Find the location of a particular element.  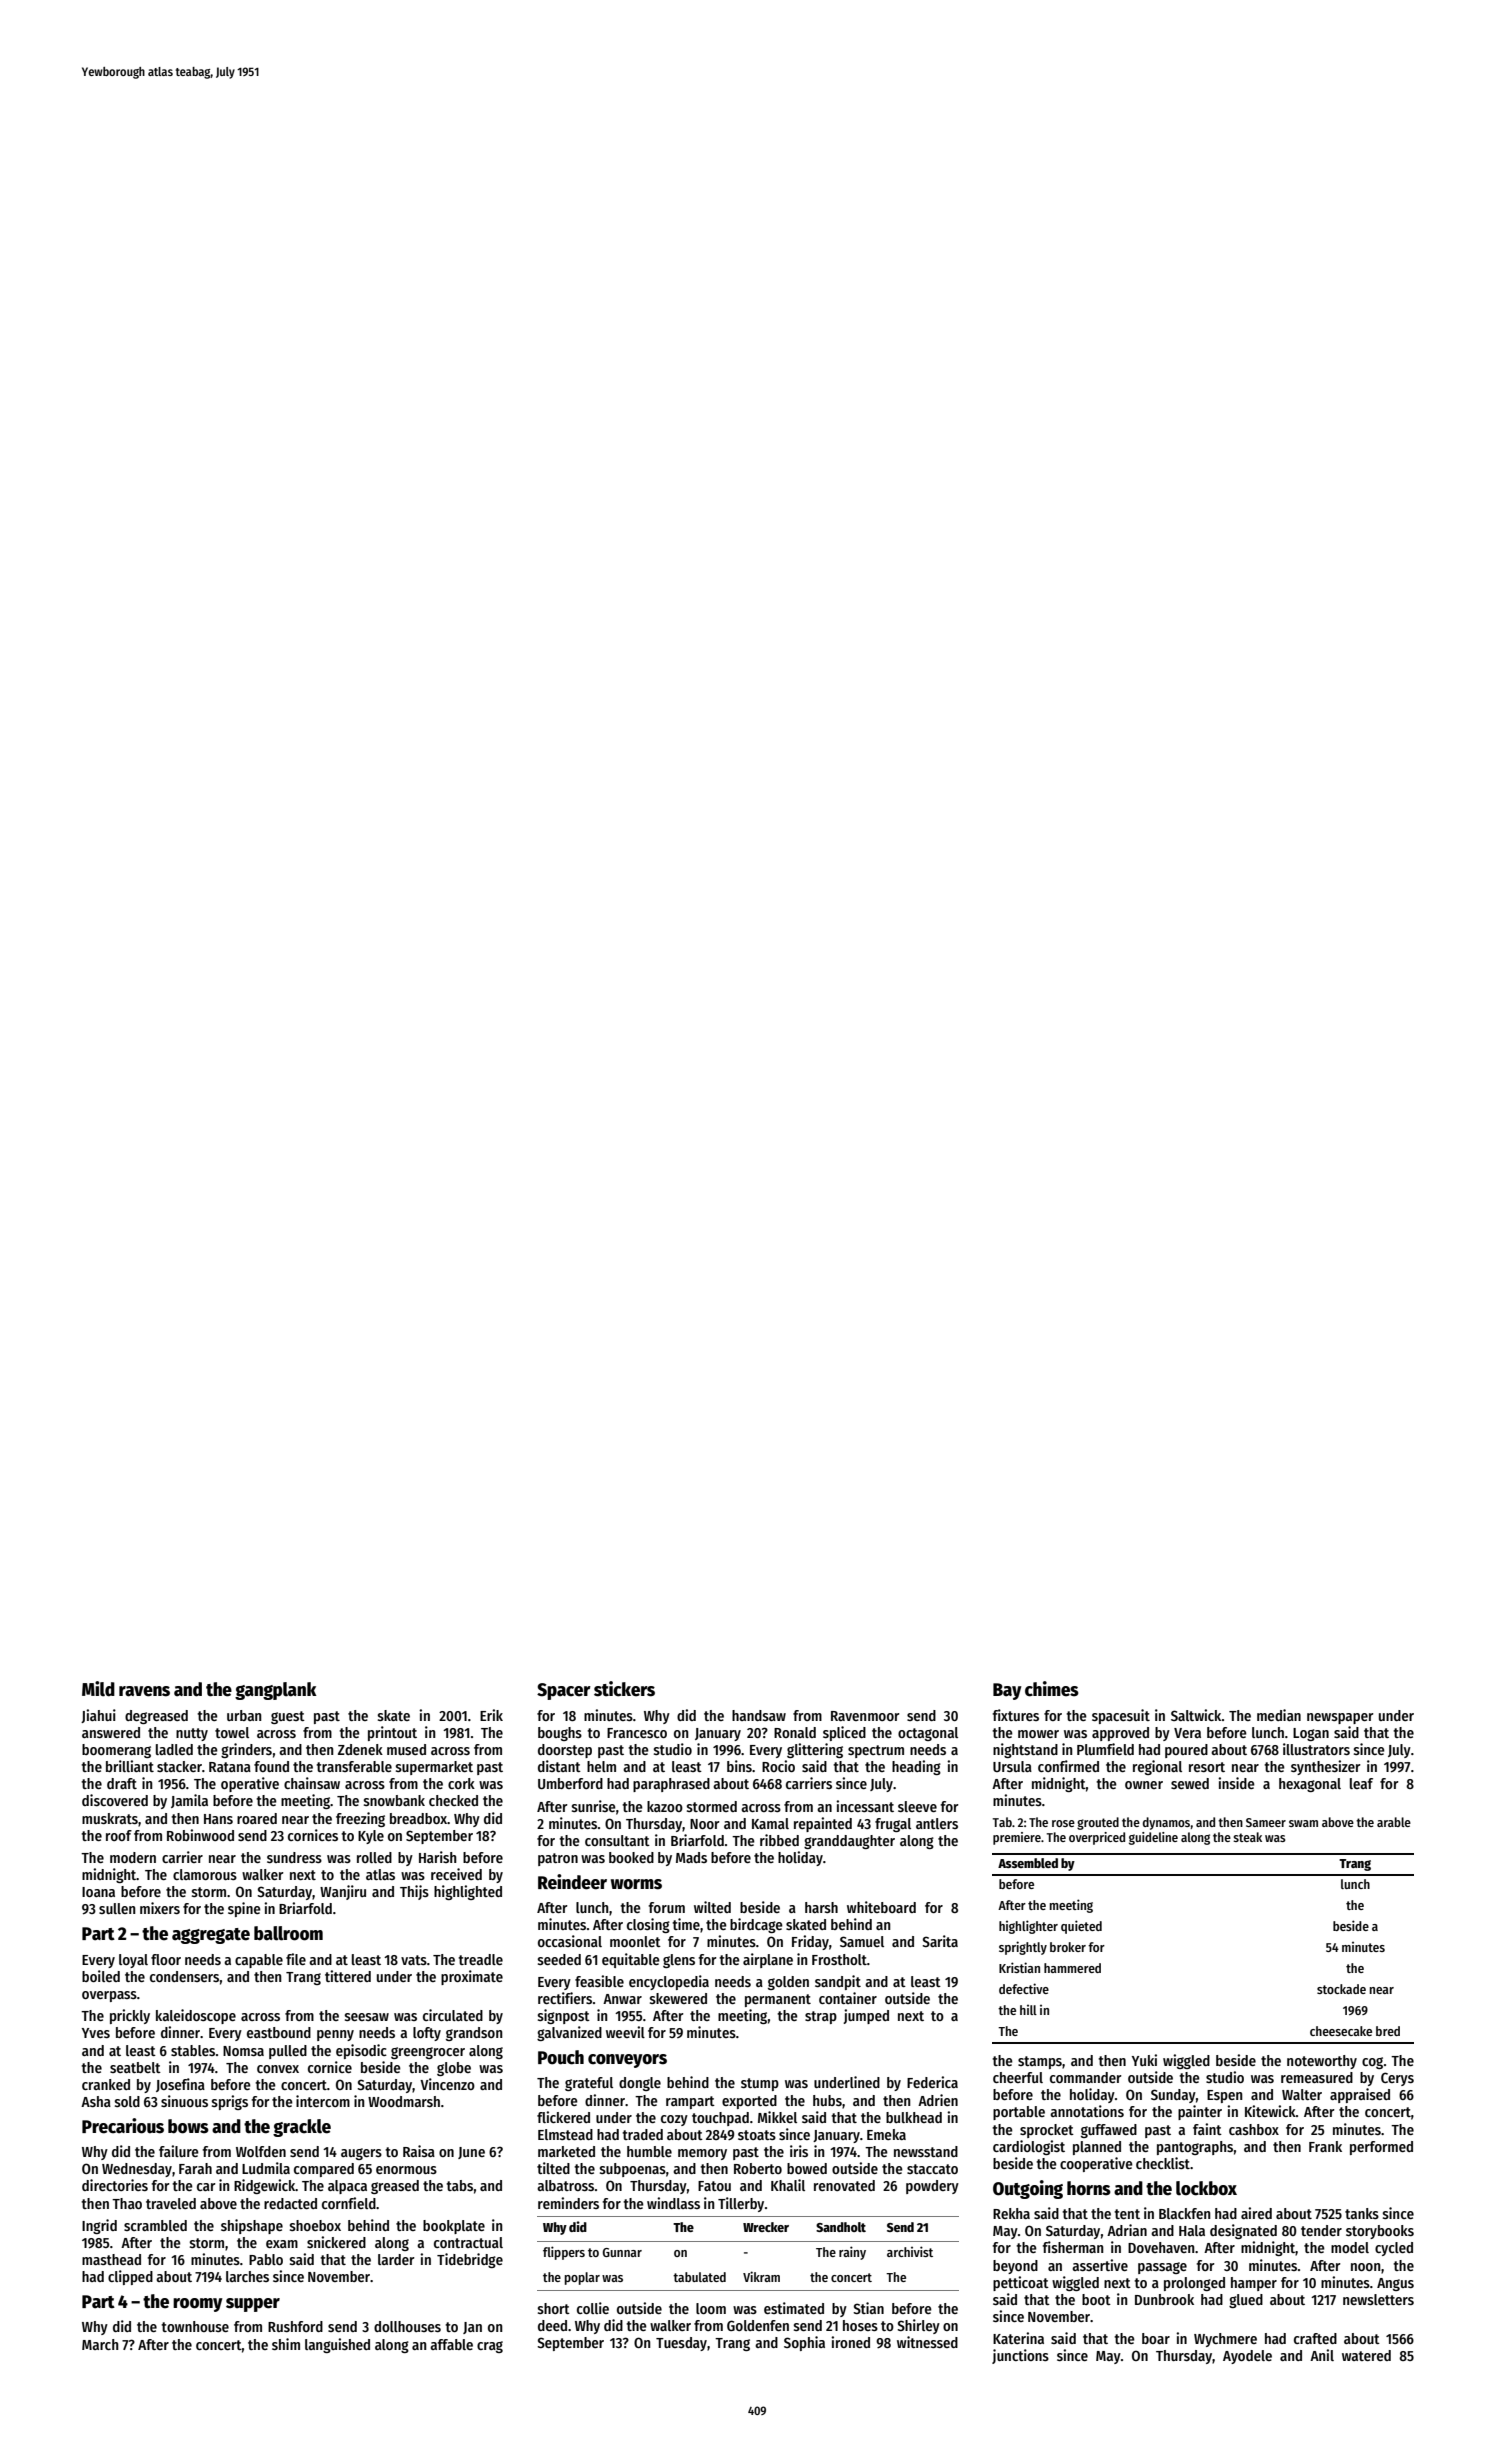

March is located at coordinates (100, 2344).
